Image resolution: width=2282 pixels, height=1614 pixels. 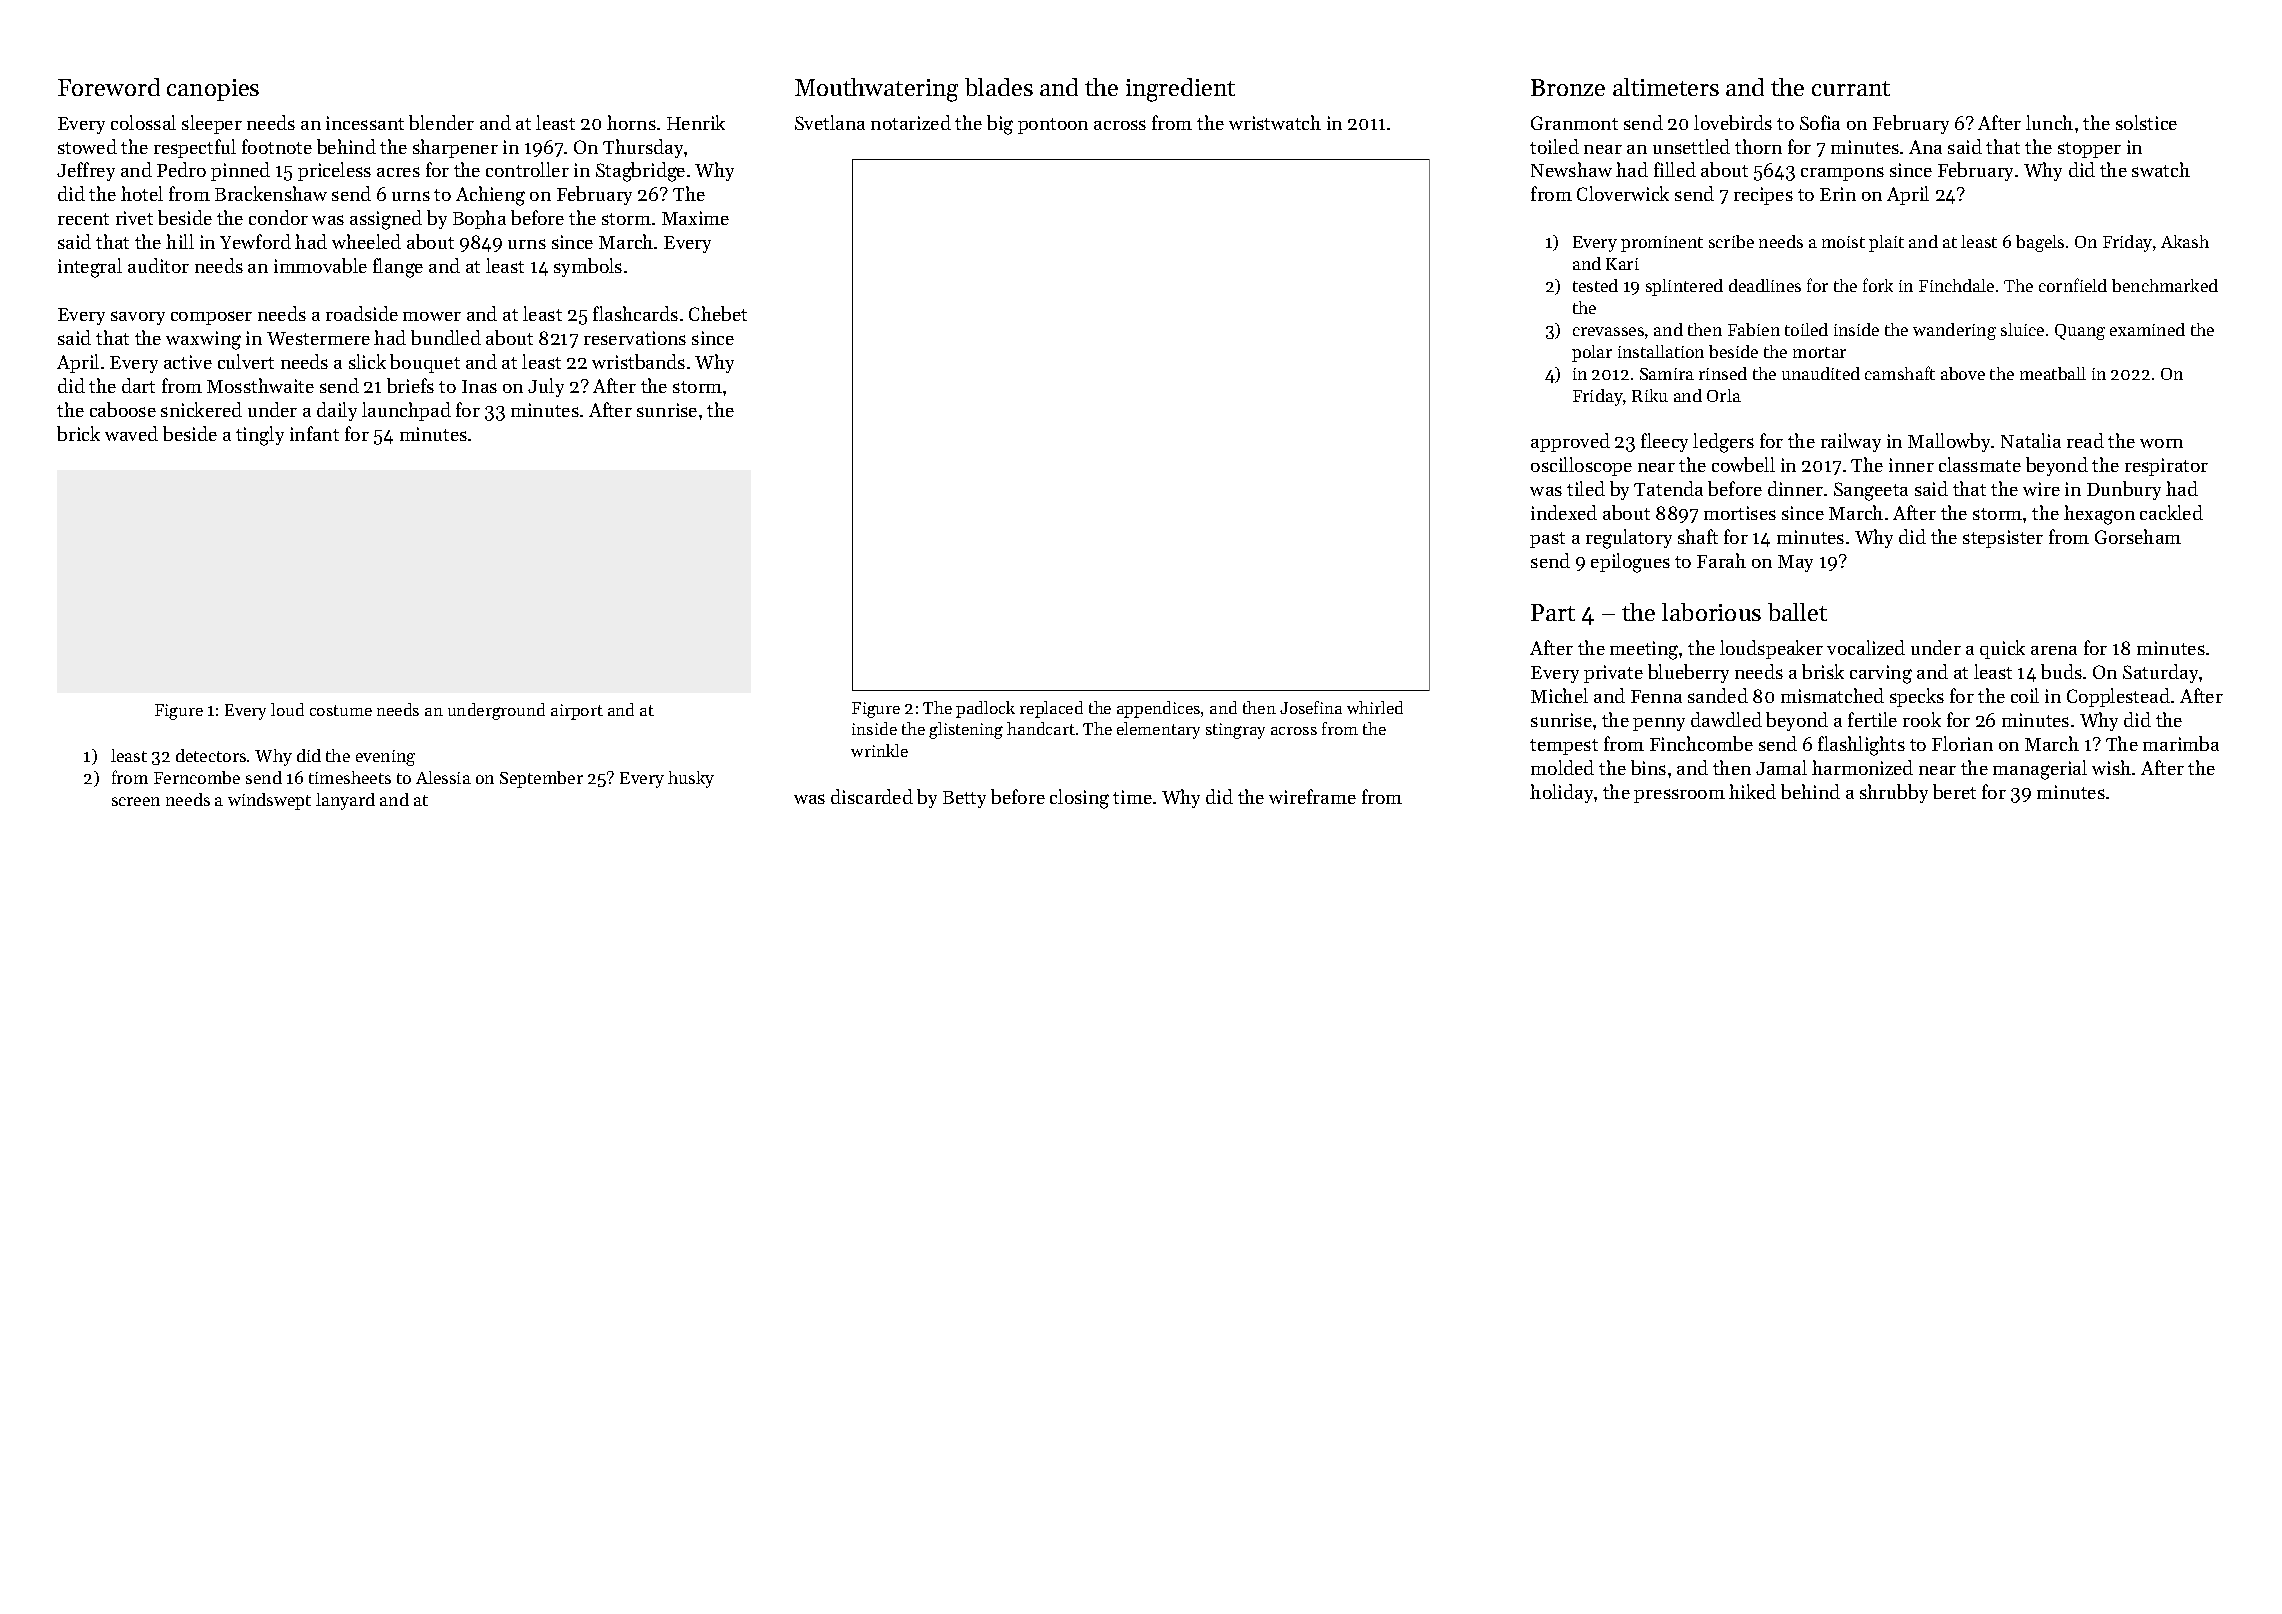 What do you see at coordinates (1079, 799) in the screenshot?
I see `closing` at bounding box center [1079, 799].
